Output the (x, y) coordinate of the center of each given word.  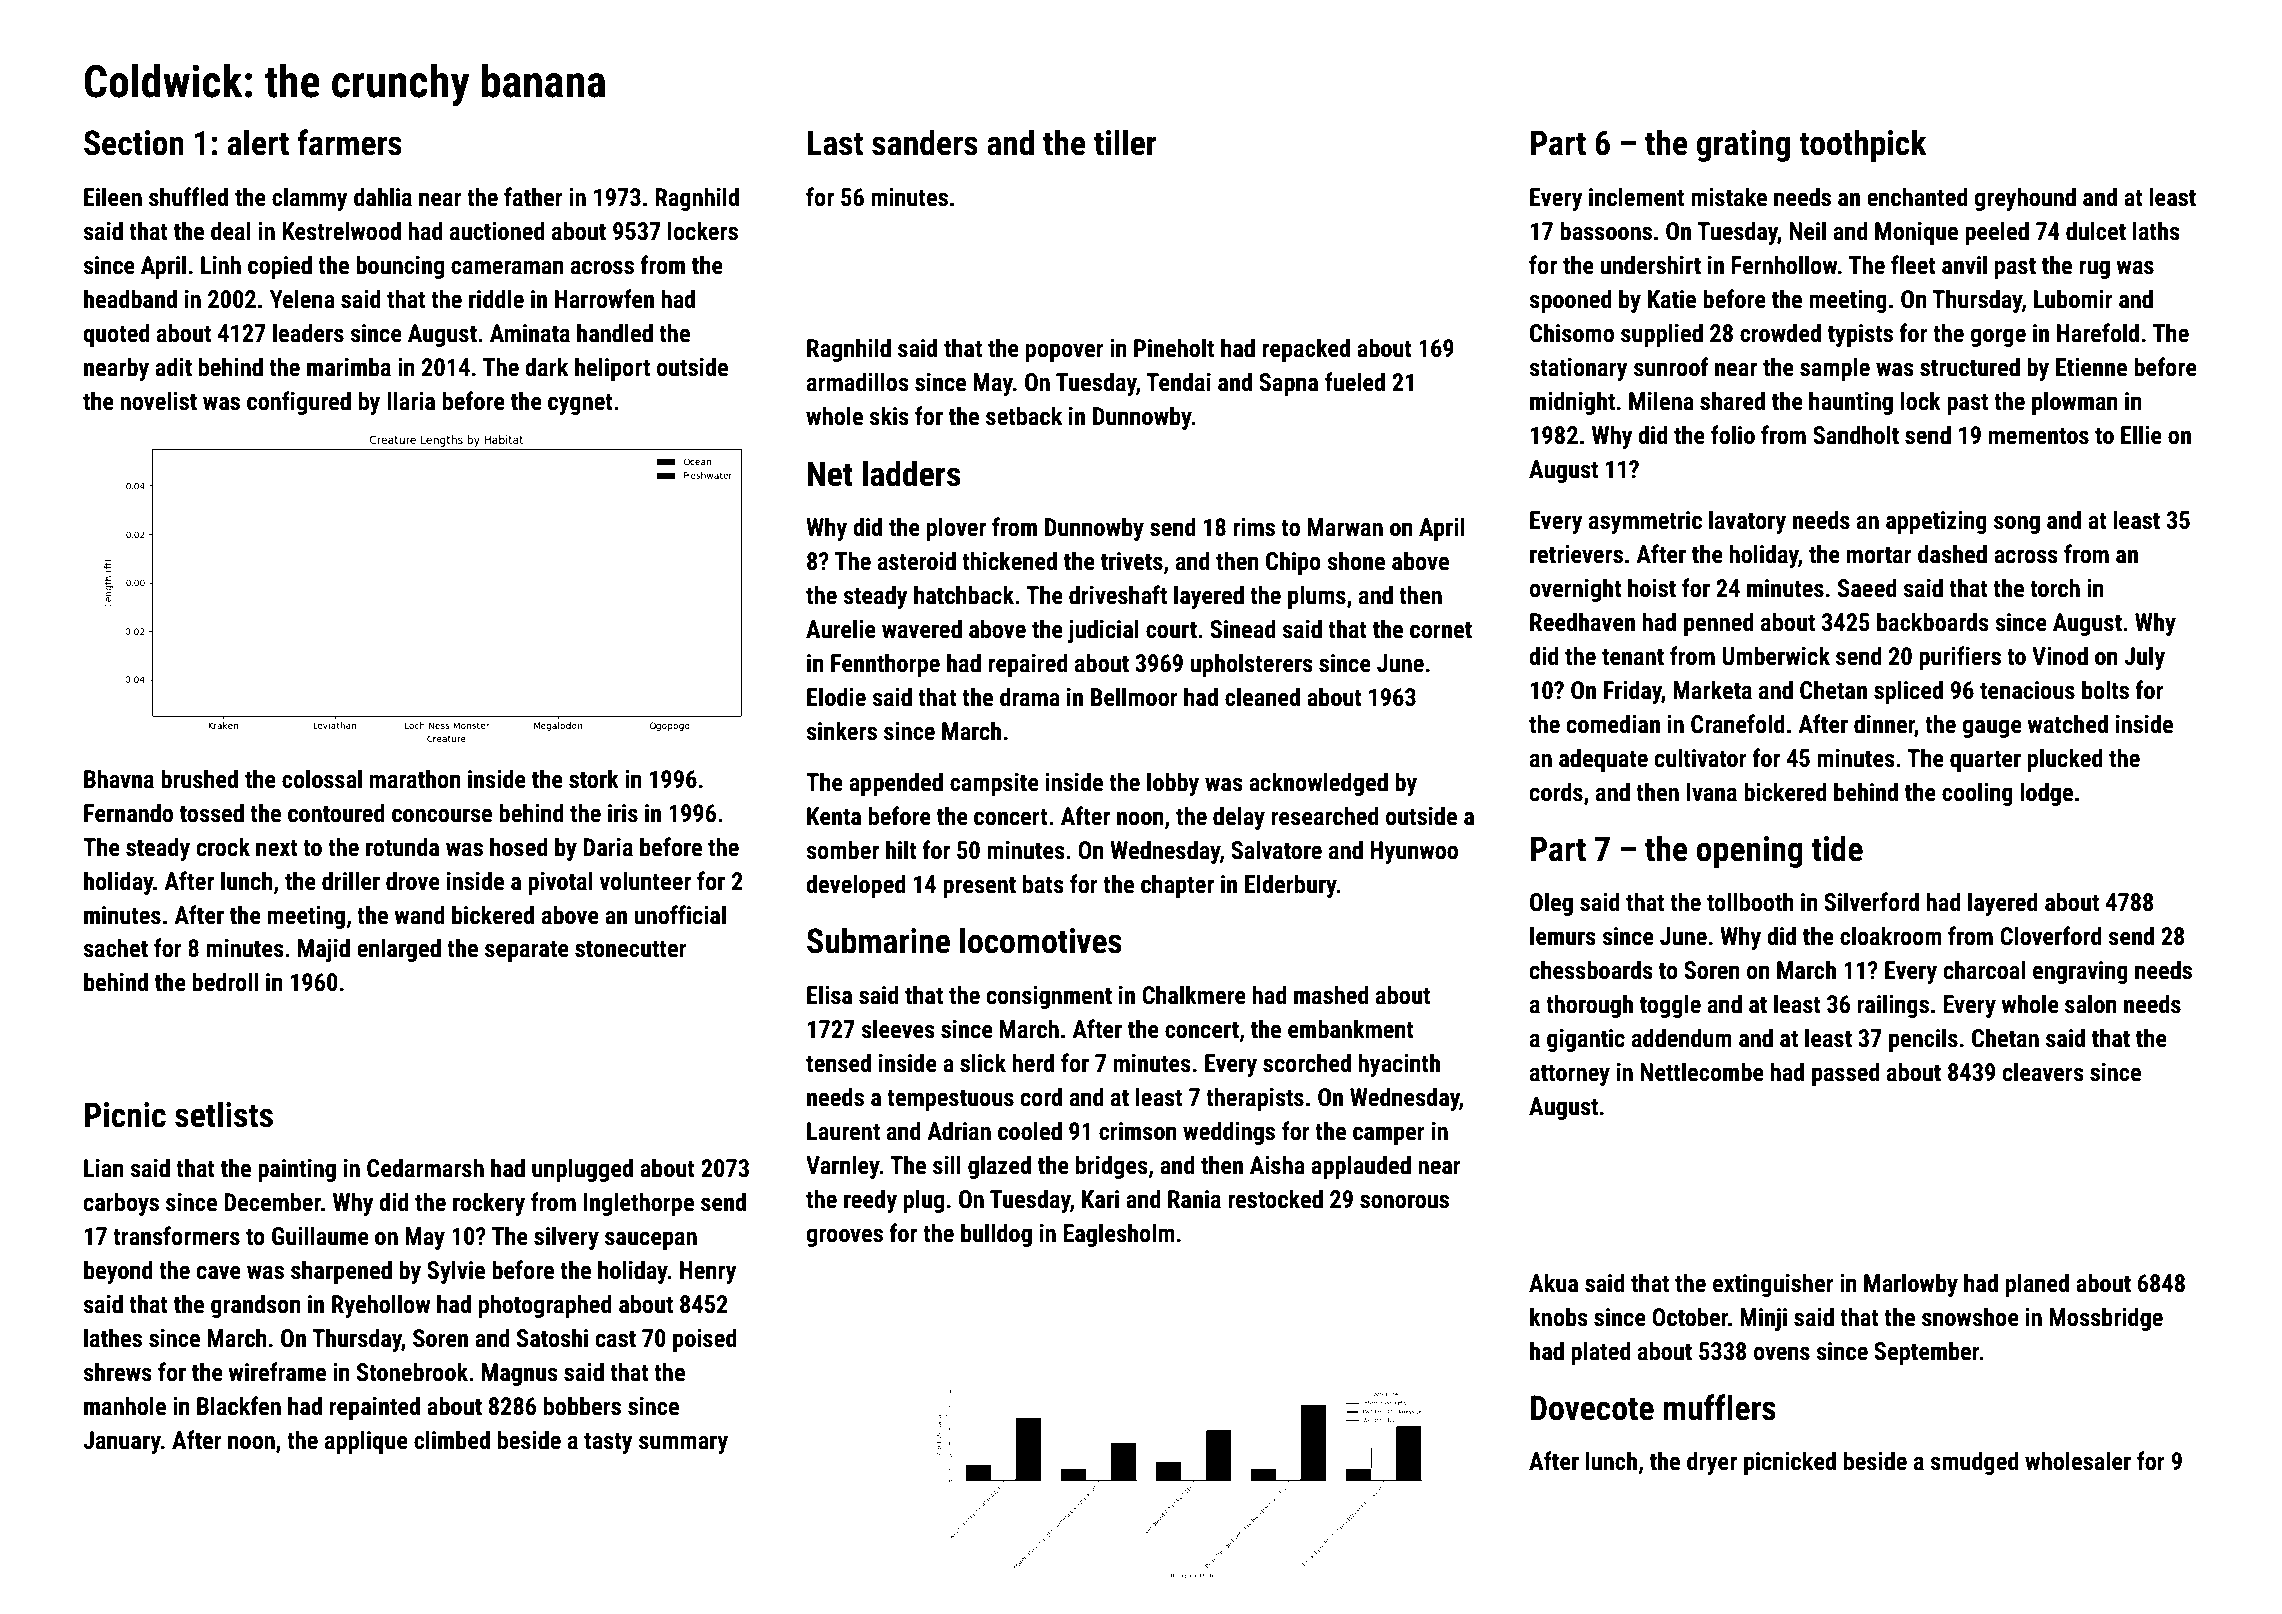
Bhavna (119, 779)
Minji (1763, 1319)
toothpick (1863, 145)
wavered (922, 629)
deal (231, 231)
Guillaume (320, 1236)
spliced (1908, 692)
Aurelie (841, 629)
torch (2055, 588)
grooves (844, 1237)
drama (1030, 697)
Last (835, 143)
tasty (608, 1443)
